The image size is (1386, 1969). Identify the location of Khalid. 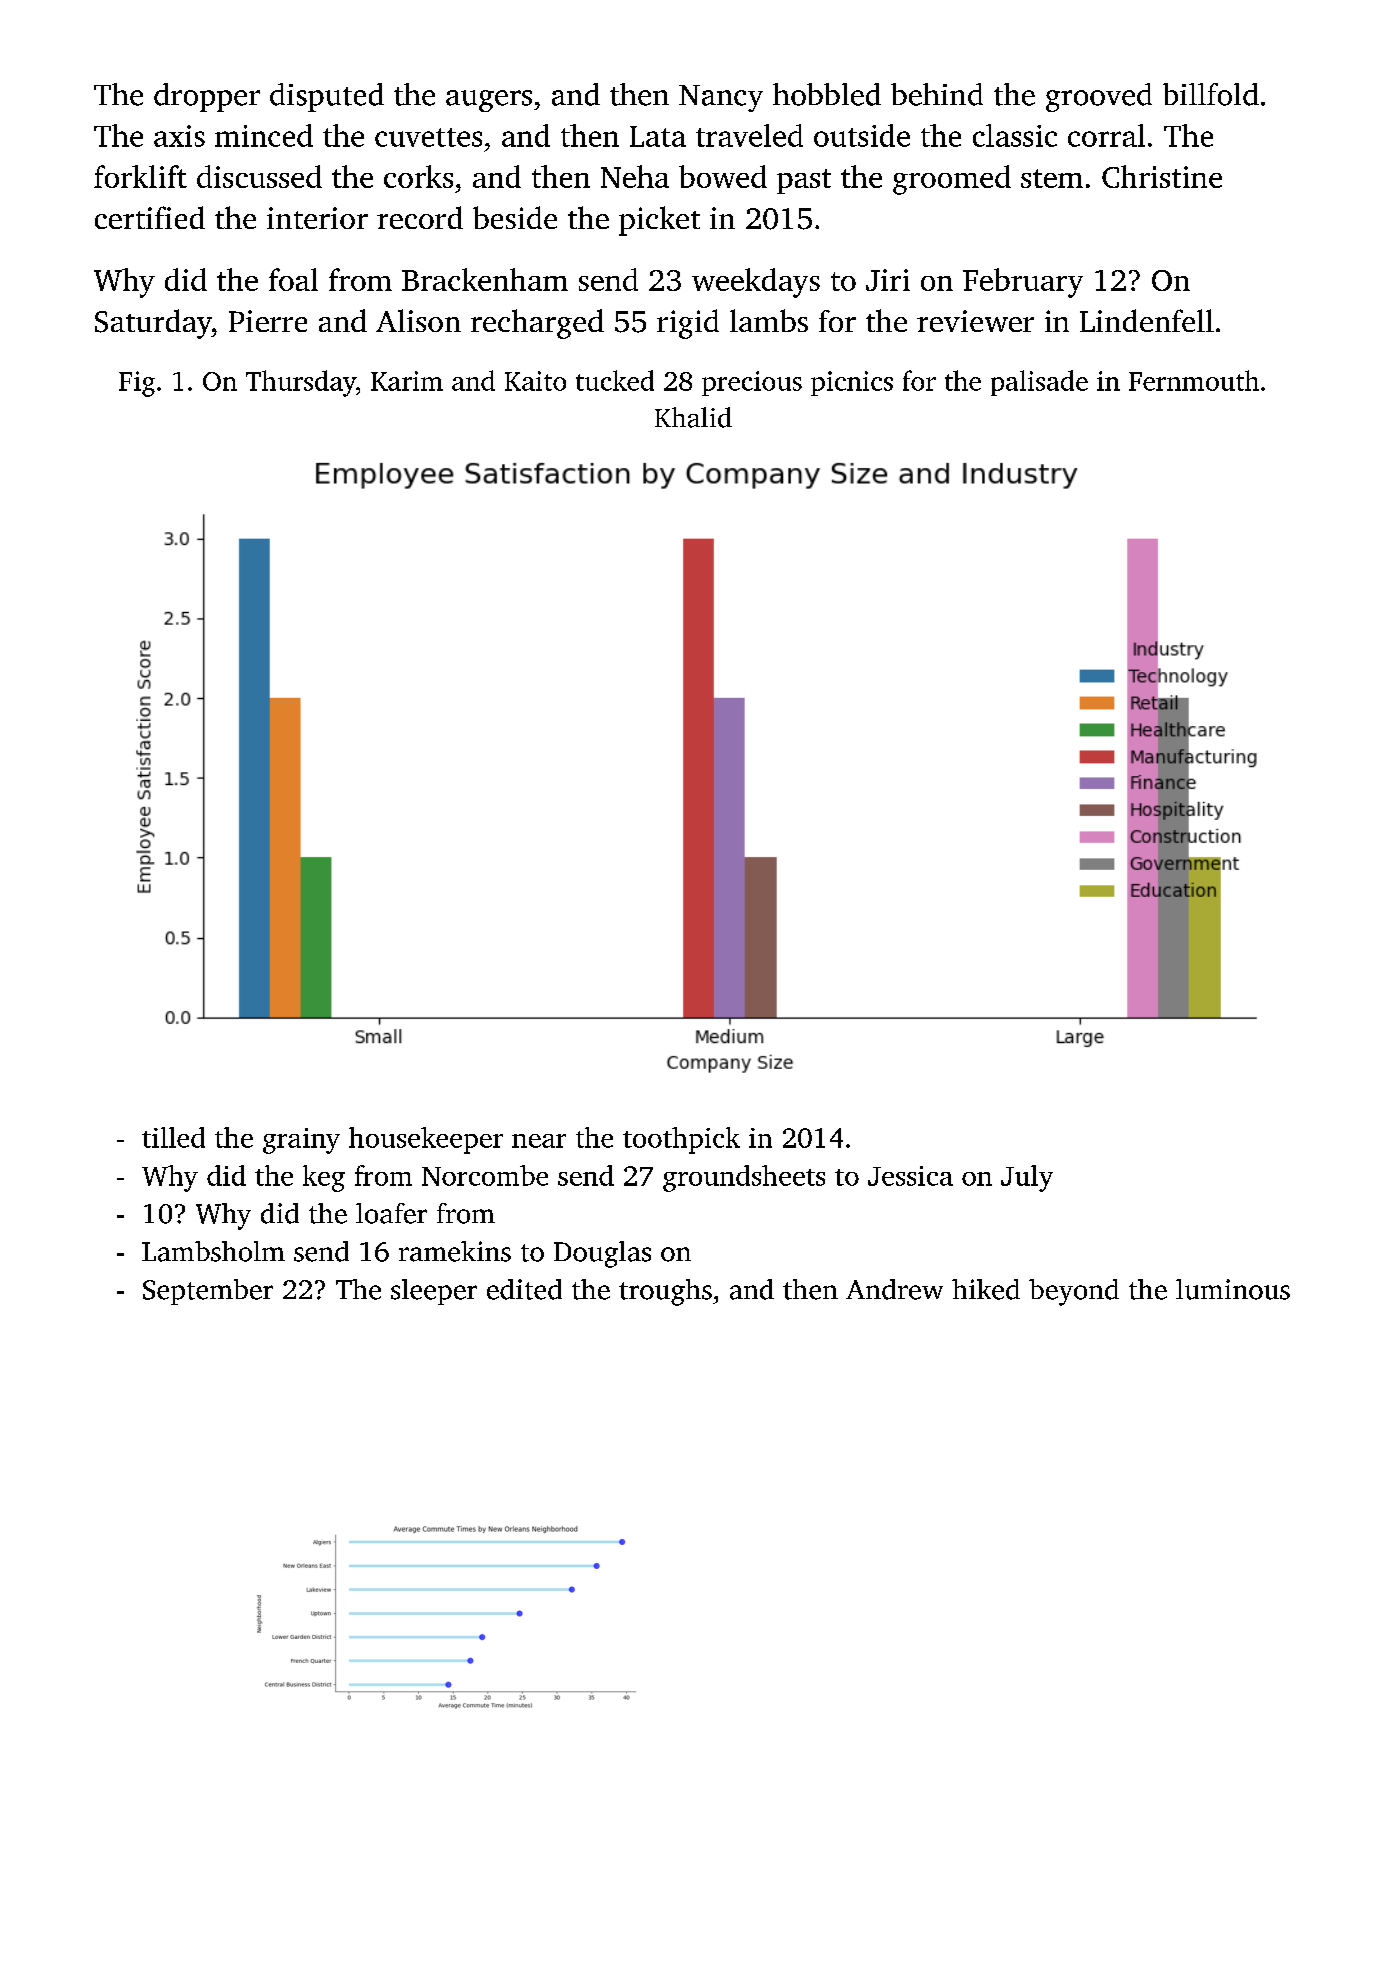
(693, 417).
